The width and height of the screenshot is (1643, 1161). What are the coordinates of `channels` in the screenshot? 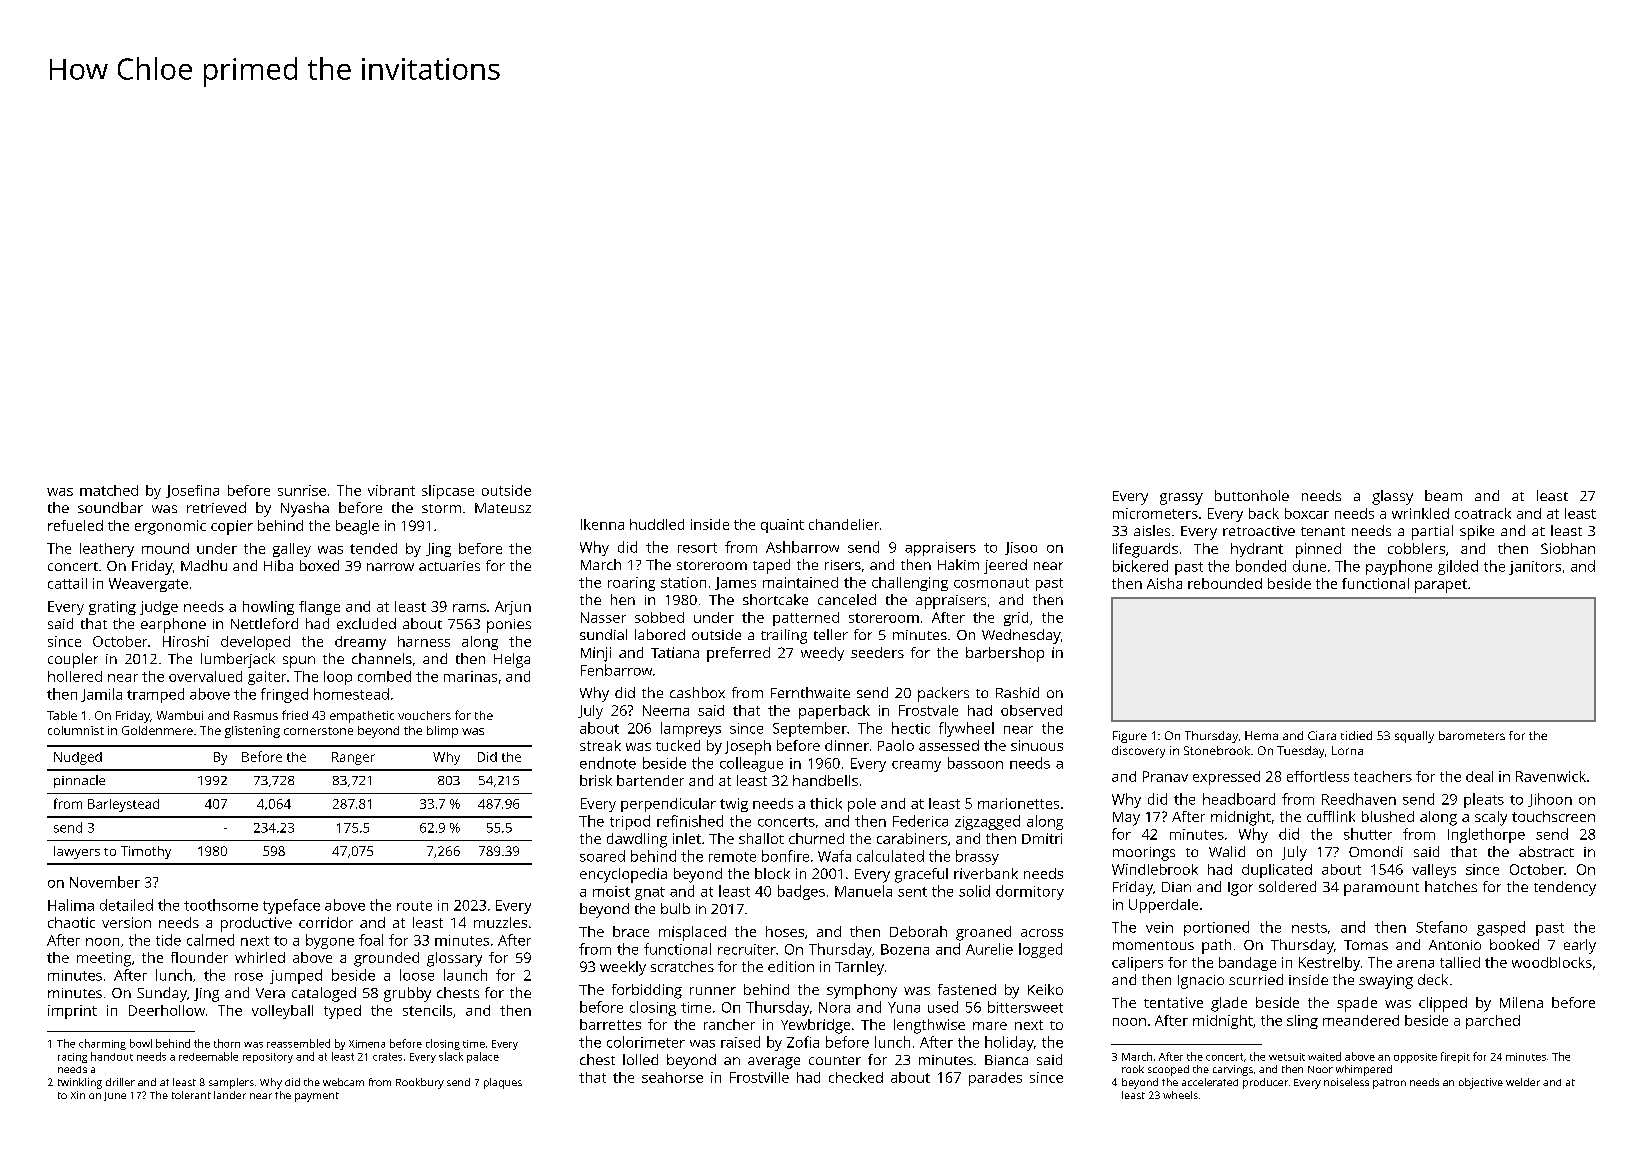 It's located at (382, 658).
